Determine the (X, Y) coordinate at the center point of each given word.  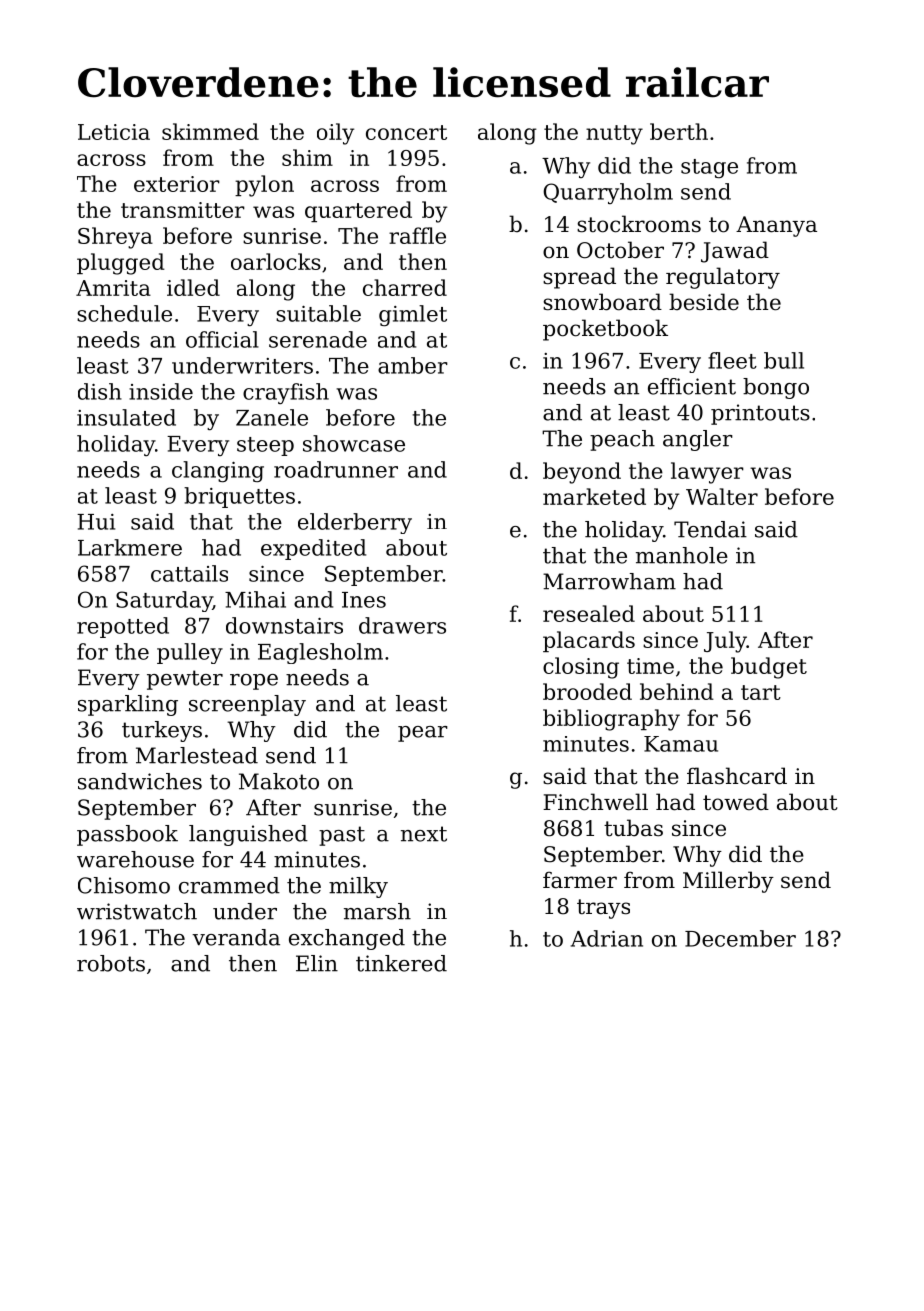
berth (679, 131)
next (424, 834)
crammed (229, 885)
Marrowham (609, 581)
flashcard (737, 776)
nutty (614, 135)
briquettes (239, 497)
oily (335, 134)
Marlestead (197, 755)
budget (769, 668)
